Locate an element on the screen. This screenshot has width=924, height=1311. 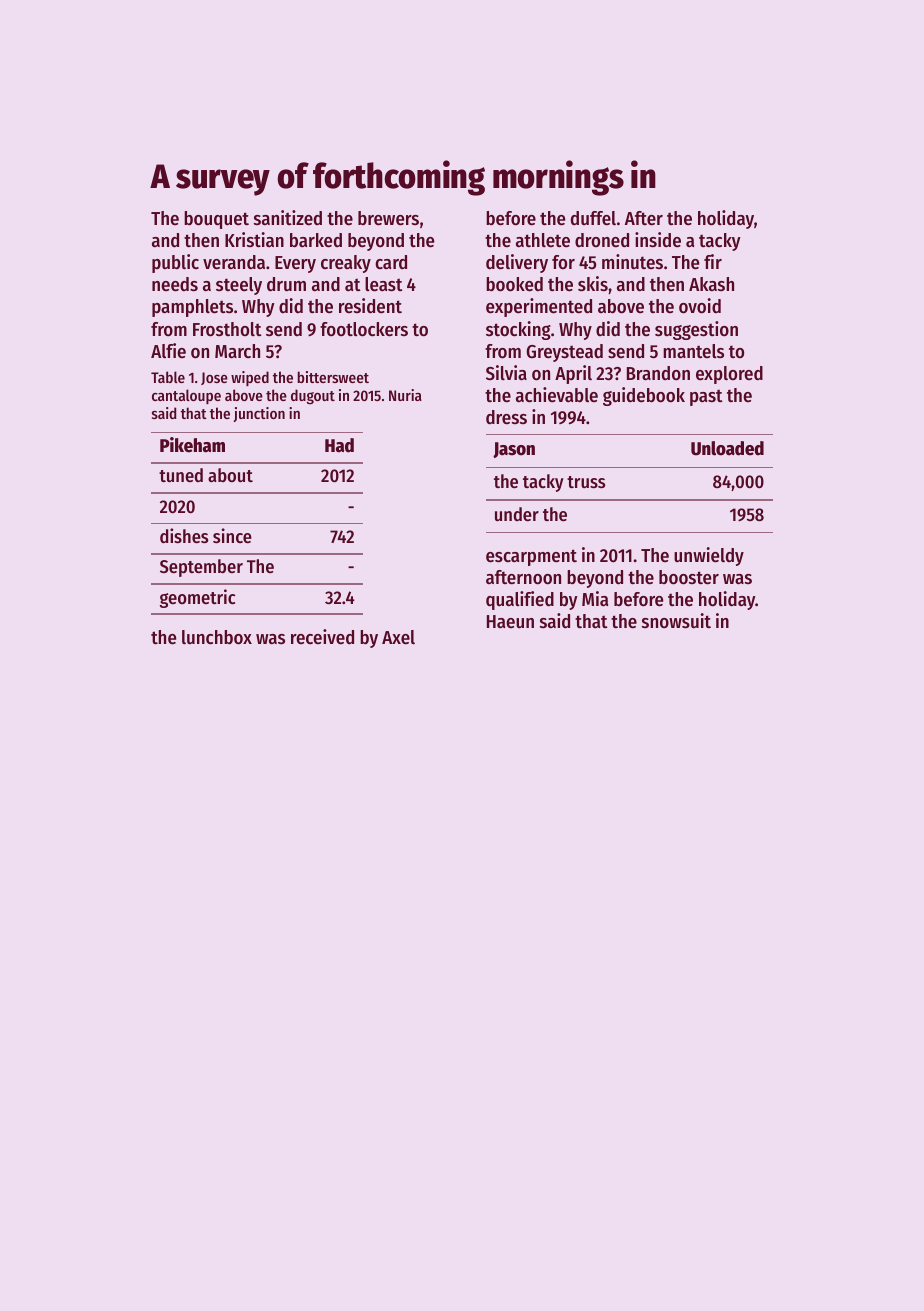
Axel is located at coordinates (398, 637).
